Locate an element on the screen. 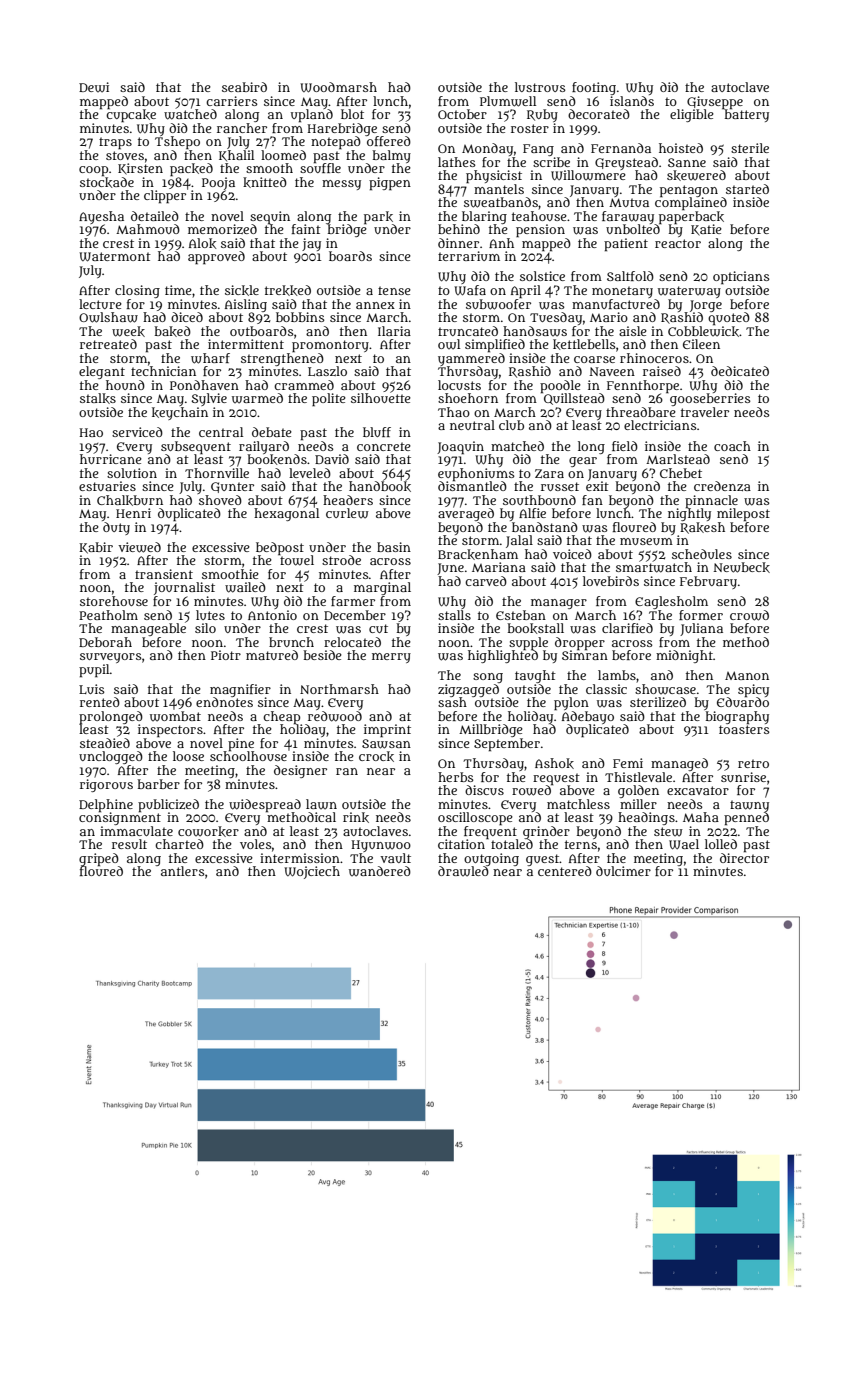  bandstand is located at coordinates (545, 527).
